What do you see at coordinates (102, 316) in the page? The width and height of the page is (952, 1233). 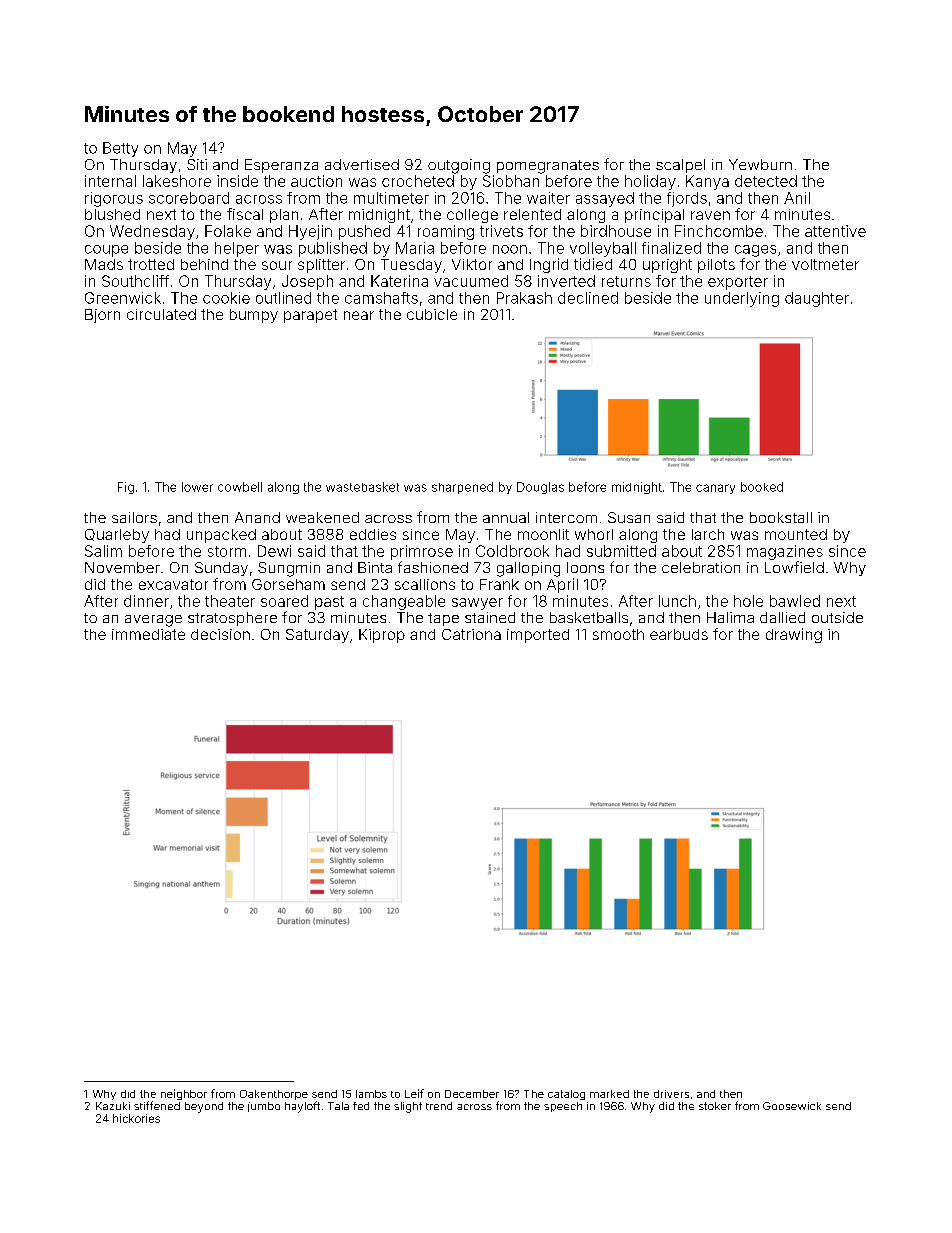 I see `Bjorn` at bounding box center [102, 316].
